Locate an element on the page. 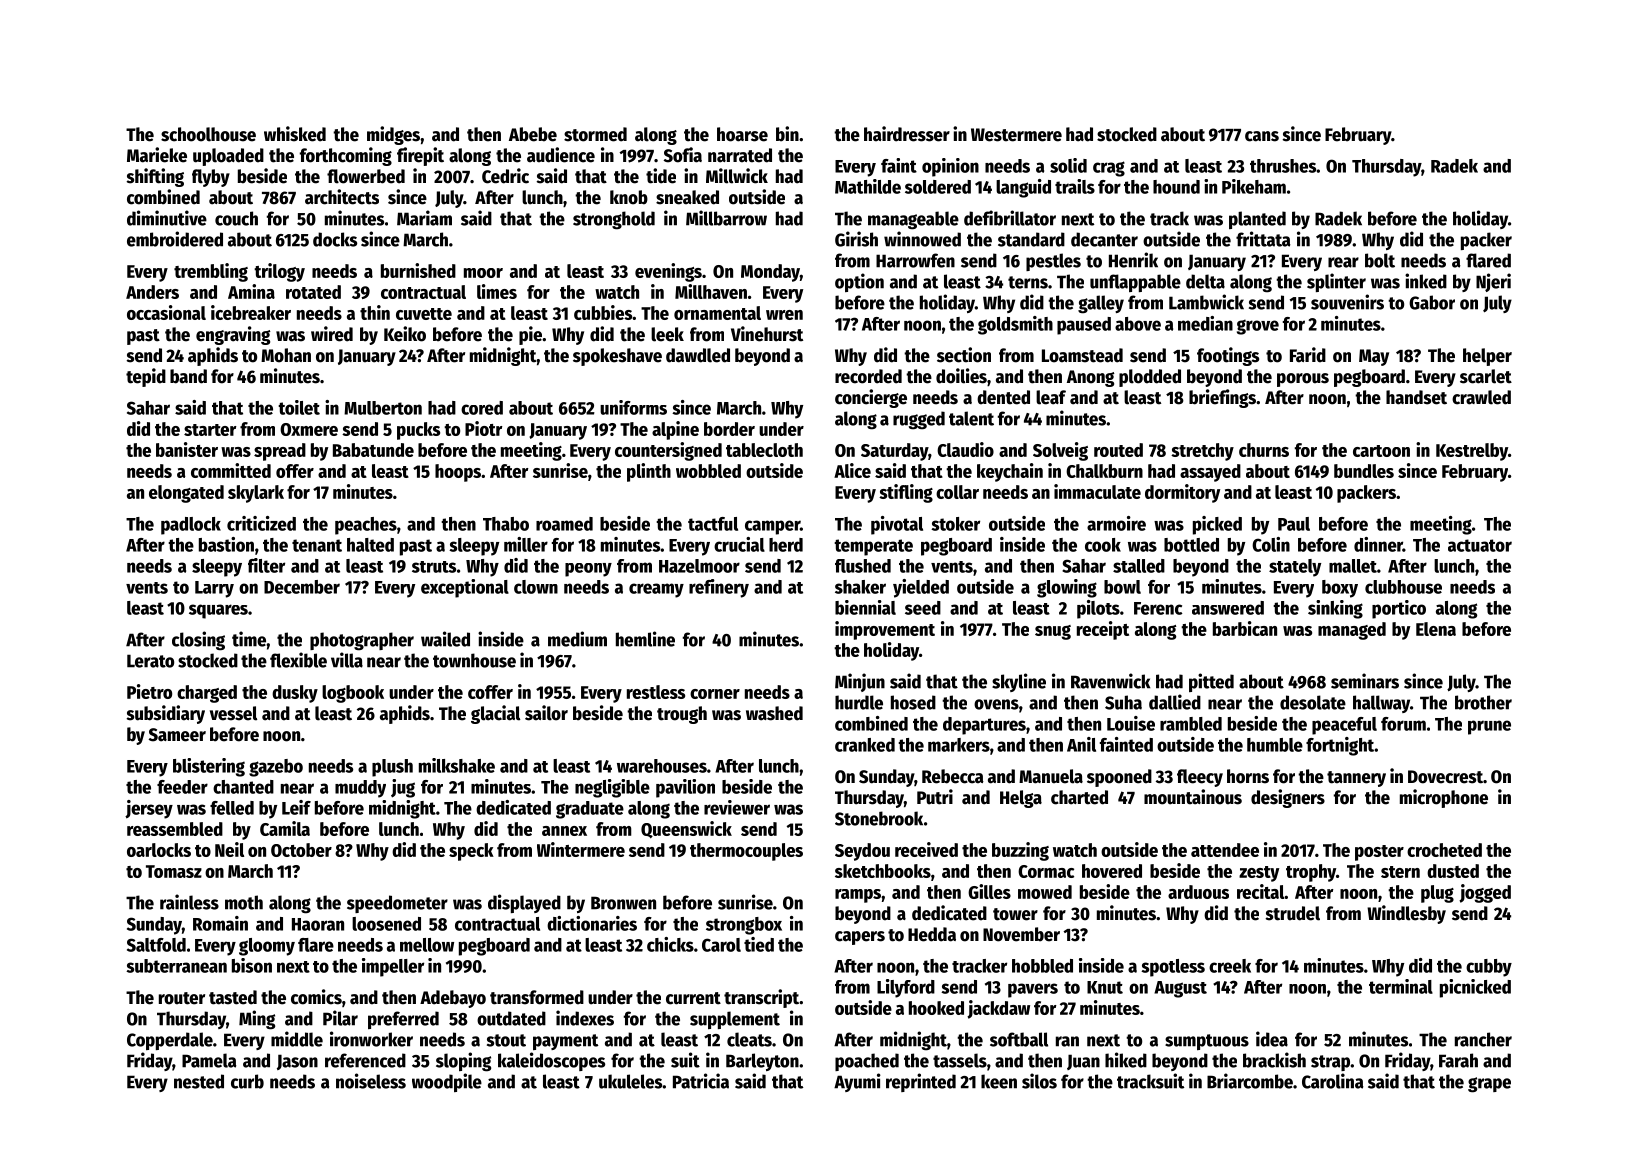  standard is located at coordinates (1031, 239).
